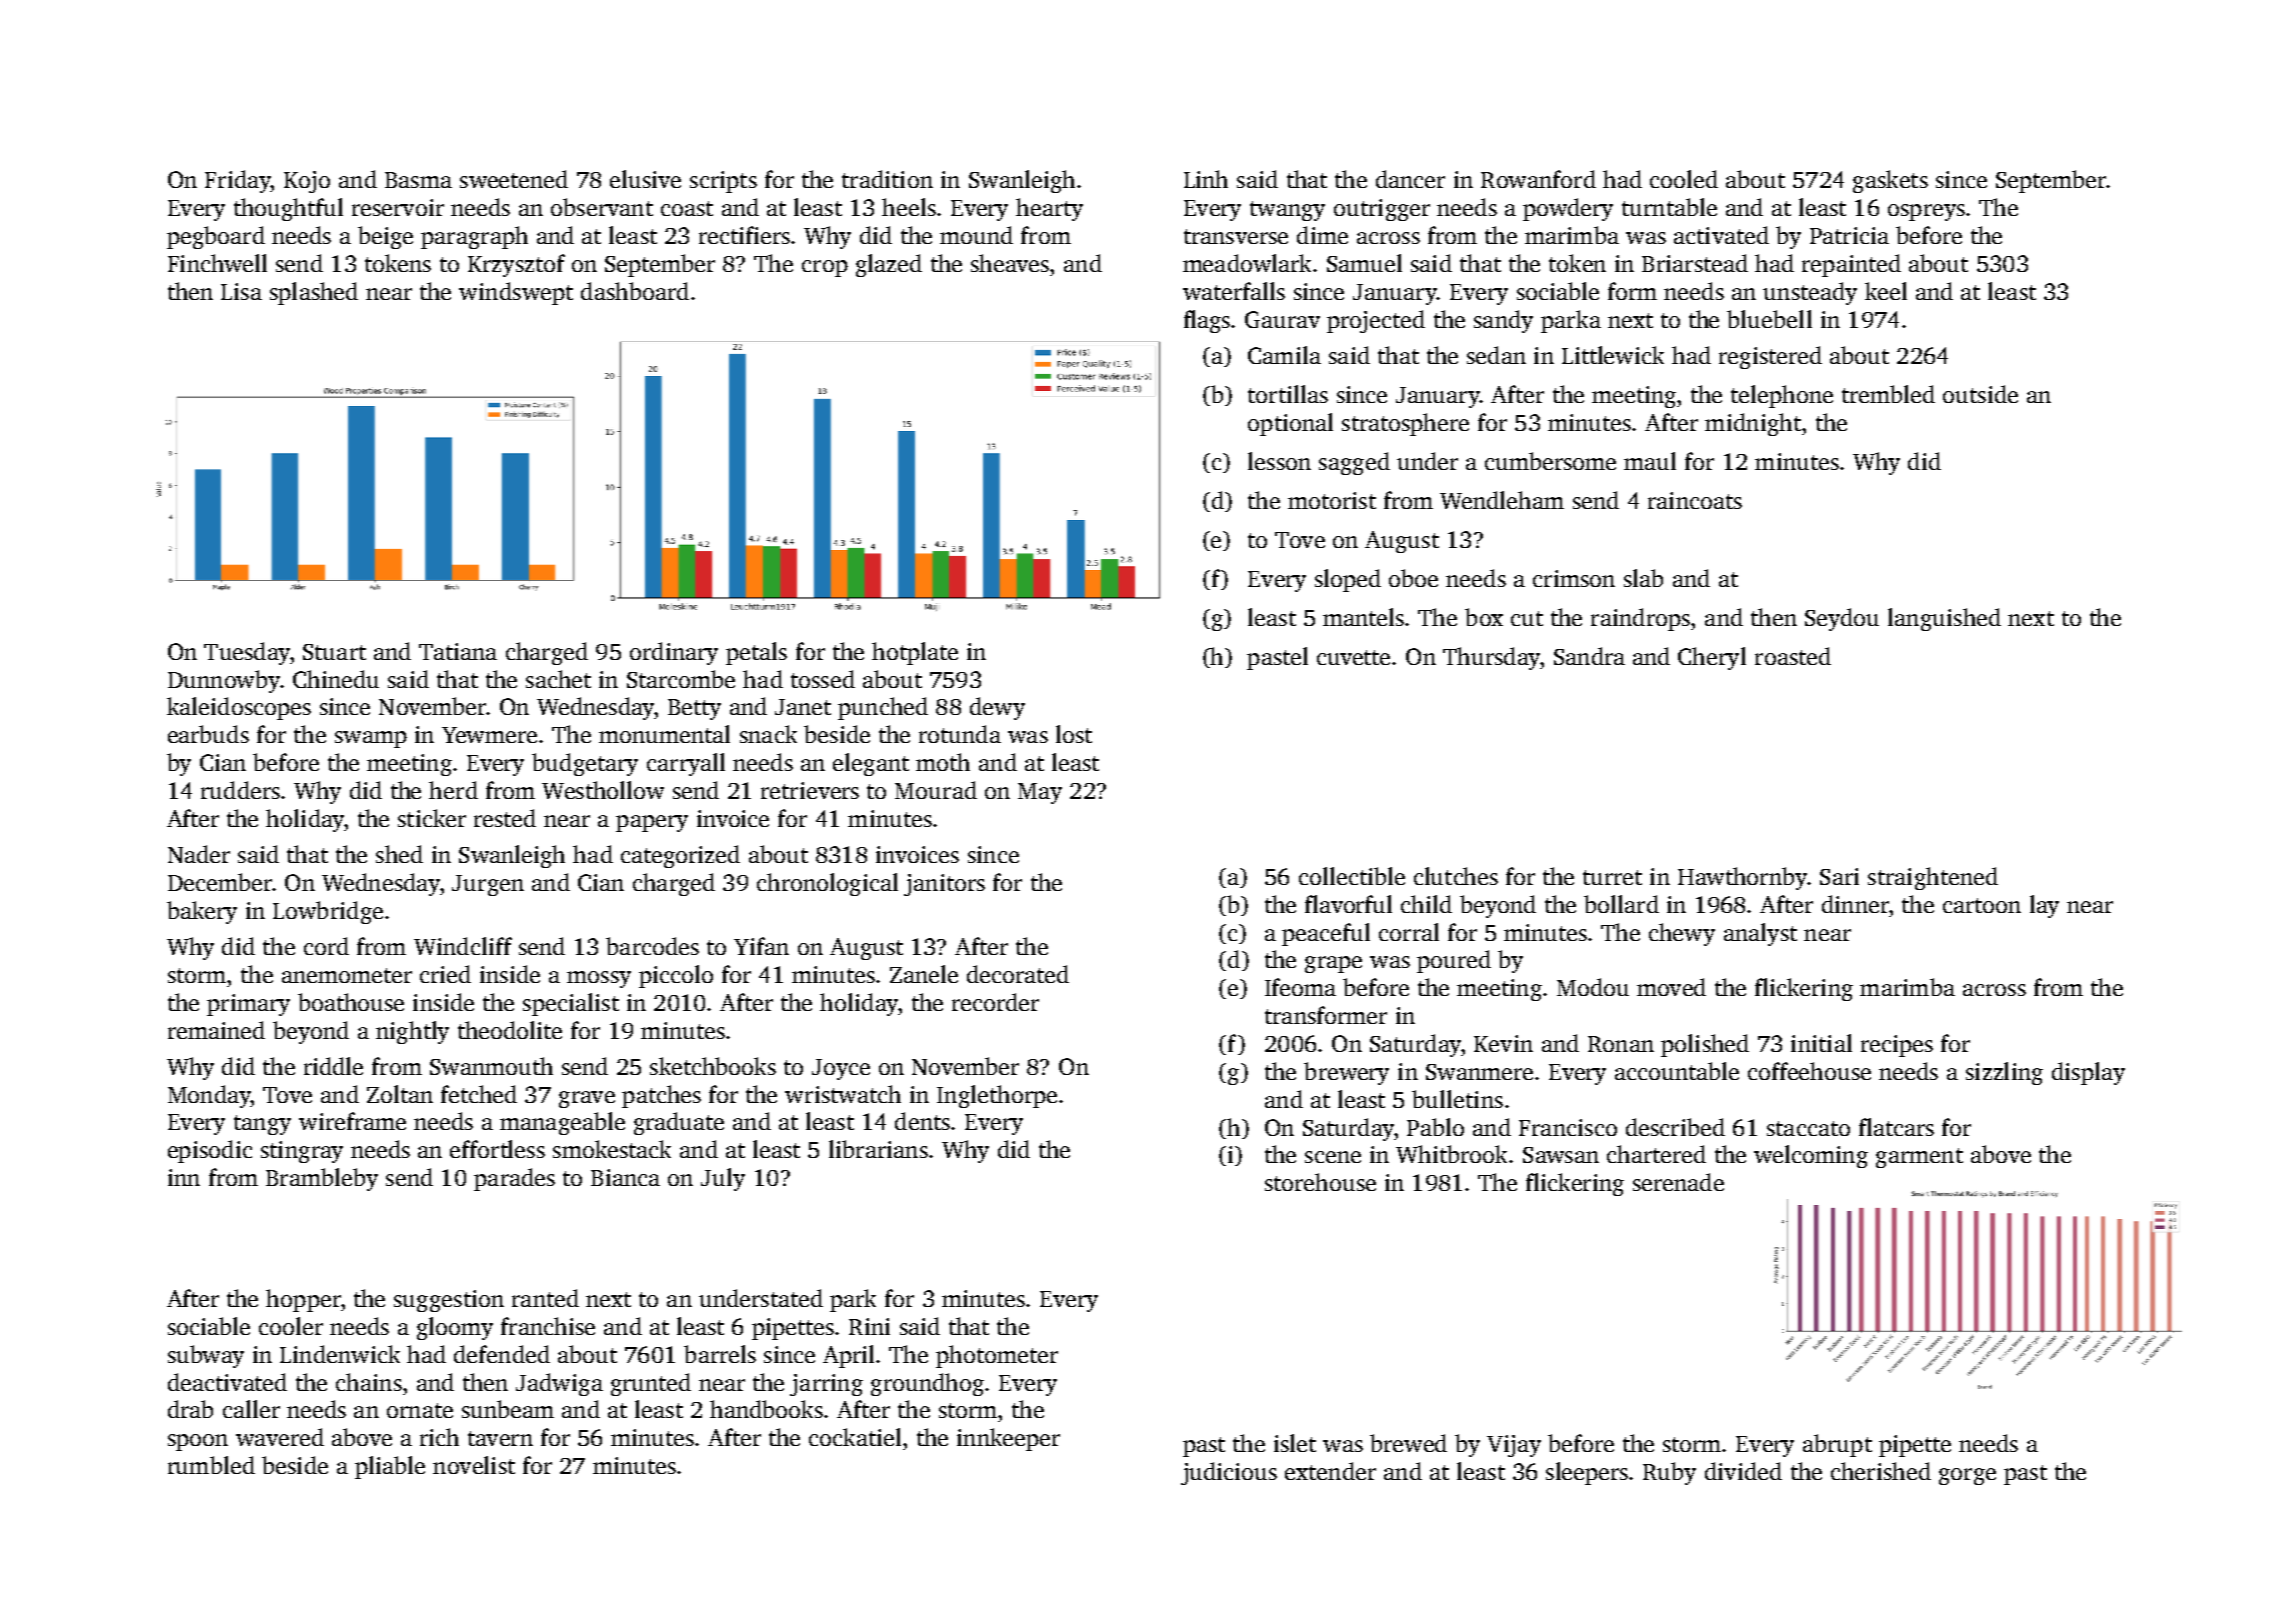 The image size is (2292, 1620). Describe the element at coordinates (1612, 877) in the screenshot. I see `turret` at that location.
